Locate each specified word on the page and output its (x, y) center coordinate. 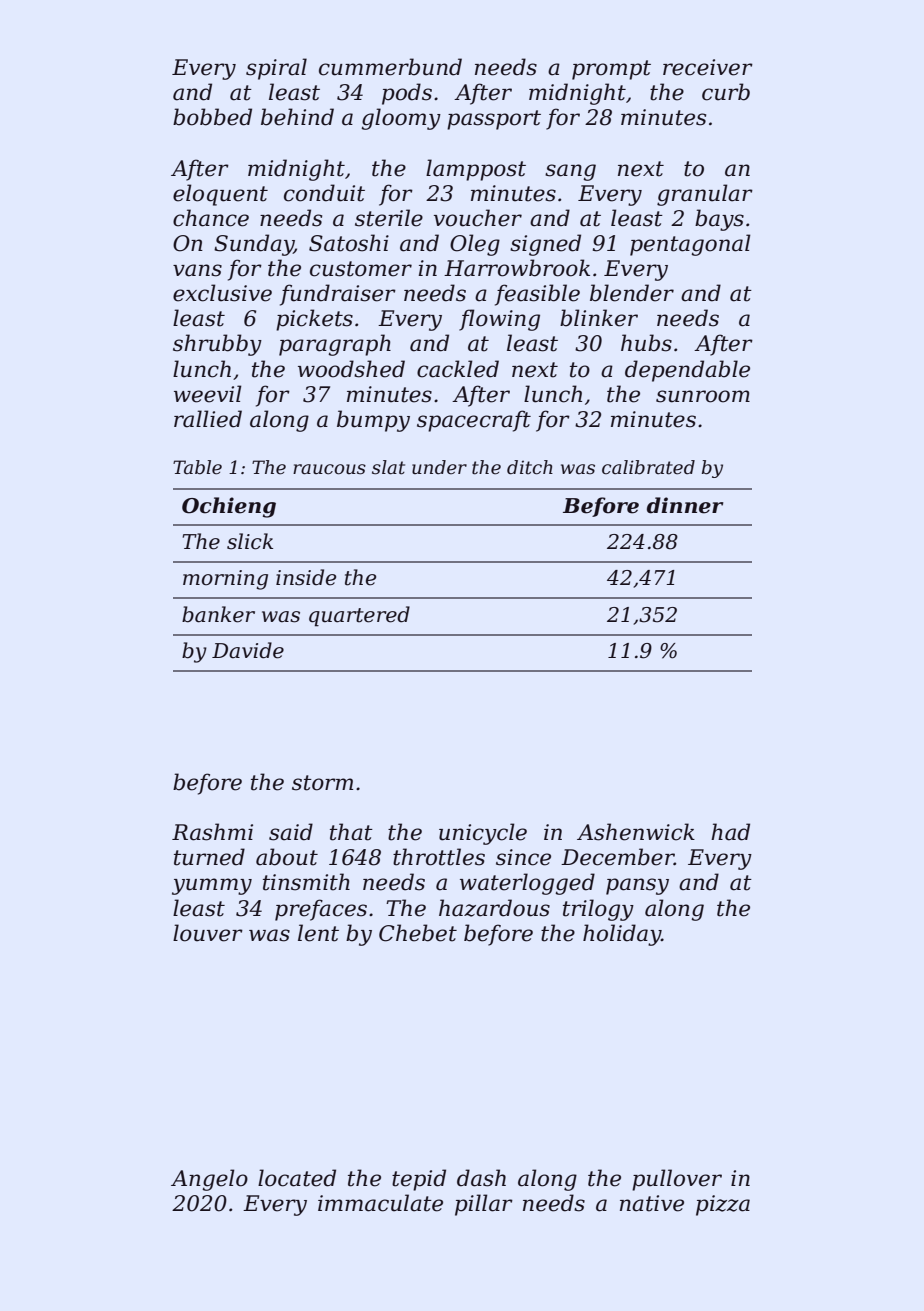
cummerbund (390, 67)
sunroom (703, 396)
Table (197, 467)
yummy (212, 886)
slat (388, 467)
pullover (677, 1180)
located (297, 1178)
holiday (622, 935)
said (291, 832)
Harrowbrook (517, 268)
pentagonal (690, 245)
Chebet (418, 933)
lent (318, 933)
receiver (708, 67)
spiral (276, 69)
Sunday (254, 245)
